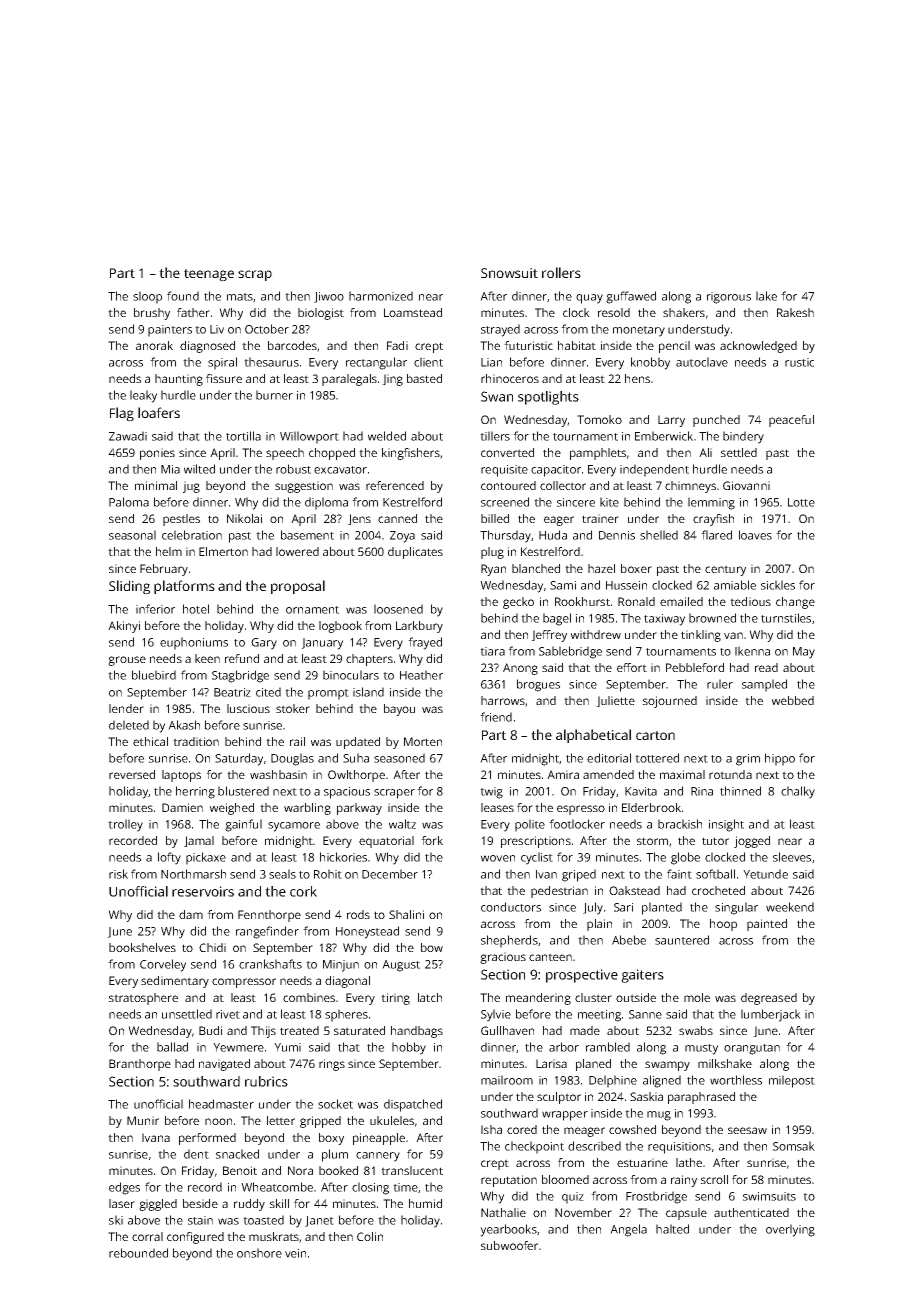  What do you see at coordinates (268, 692) in the page?
I see `cited` at bounding box center [268, 692].
